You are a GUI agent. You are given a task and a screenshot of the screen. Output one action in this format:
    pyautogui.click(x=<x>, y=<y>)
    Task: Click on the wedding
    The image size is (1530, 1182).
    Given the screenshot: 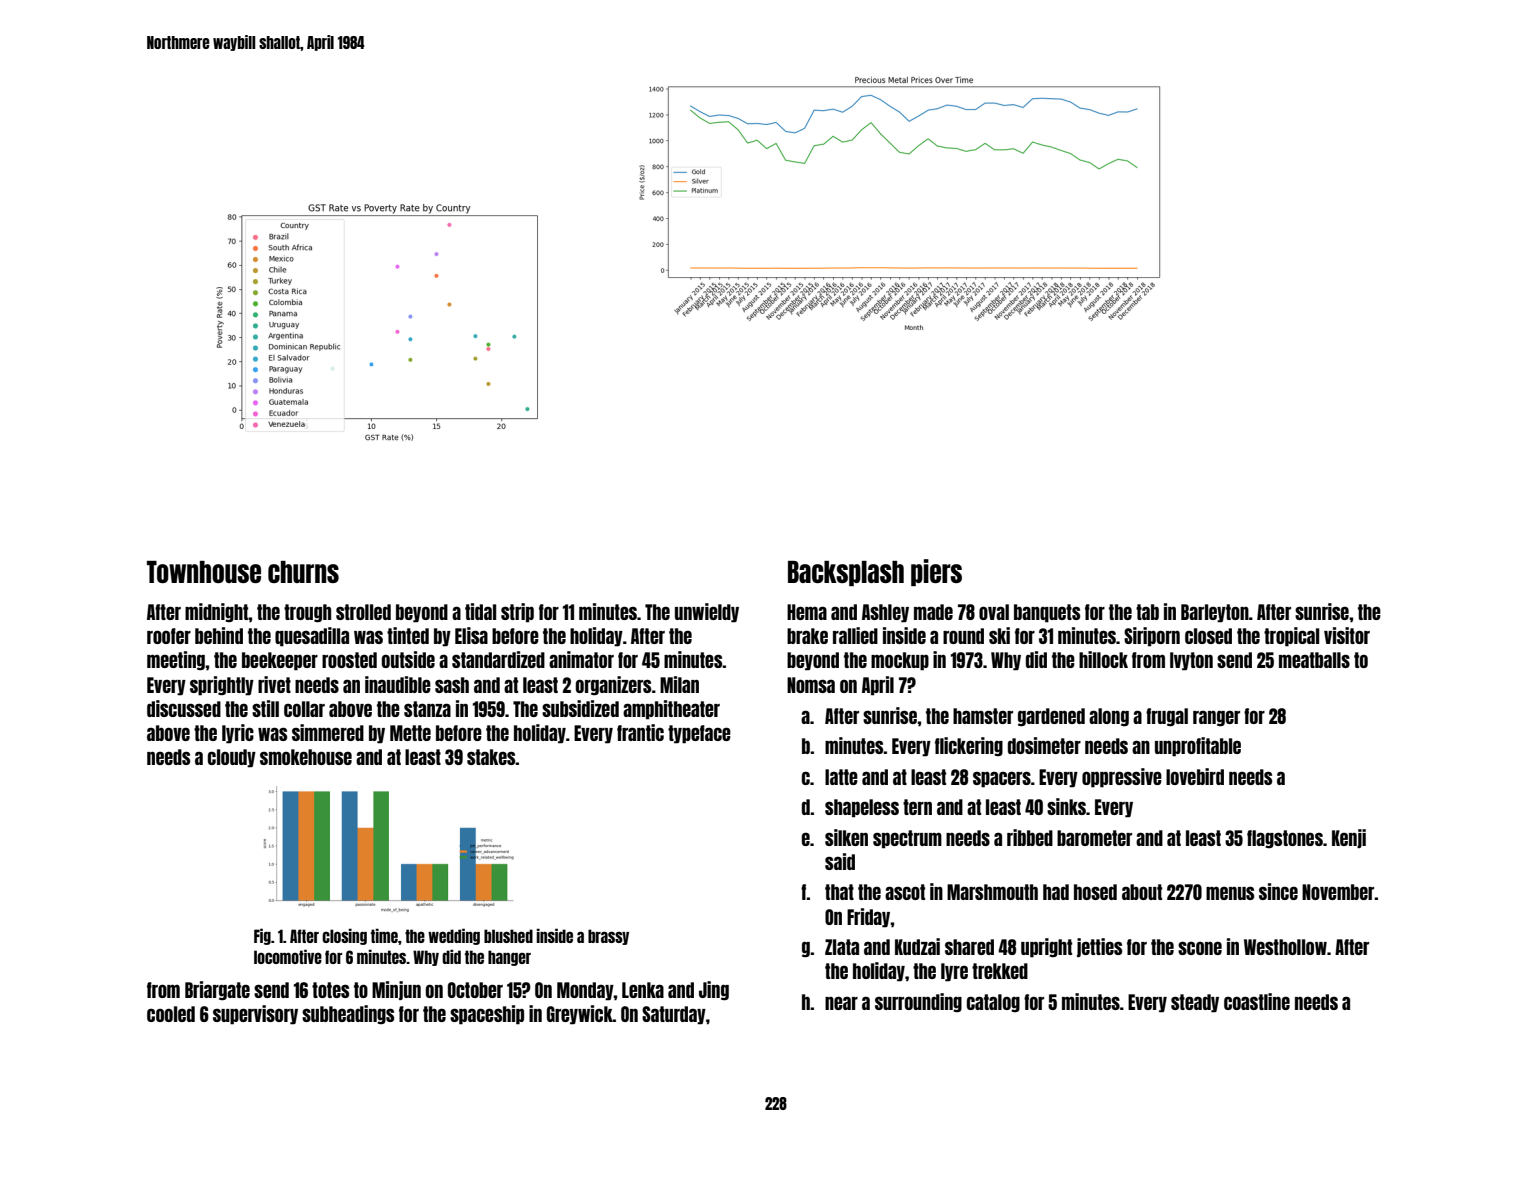 What is the action you would take?
    pyautogui.click(x=454, y=936)
